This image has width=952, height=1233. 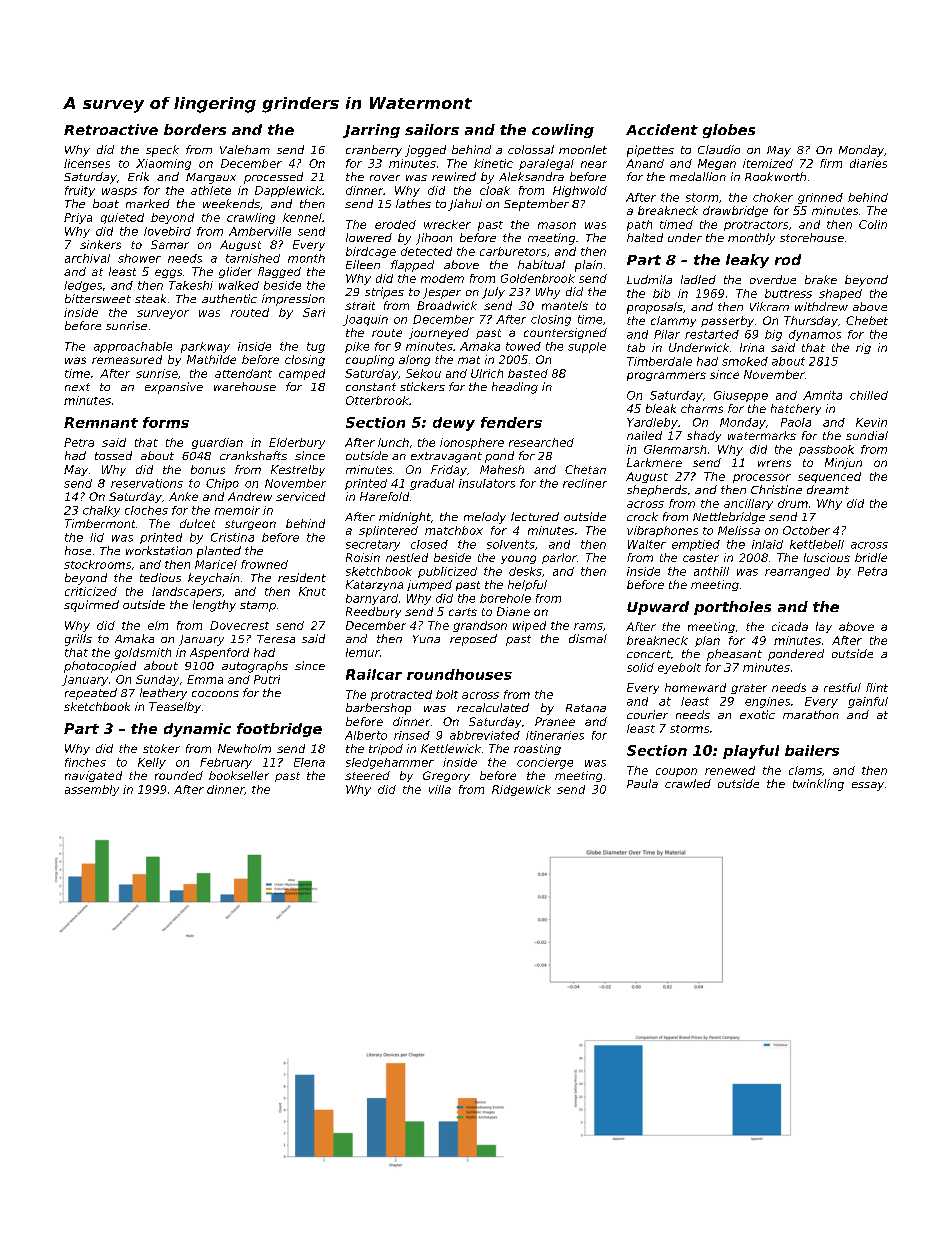 I want to click on ladled, so click(x=698, y=279).
